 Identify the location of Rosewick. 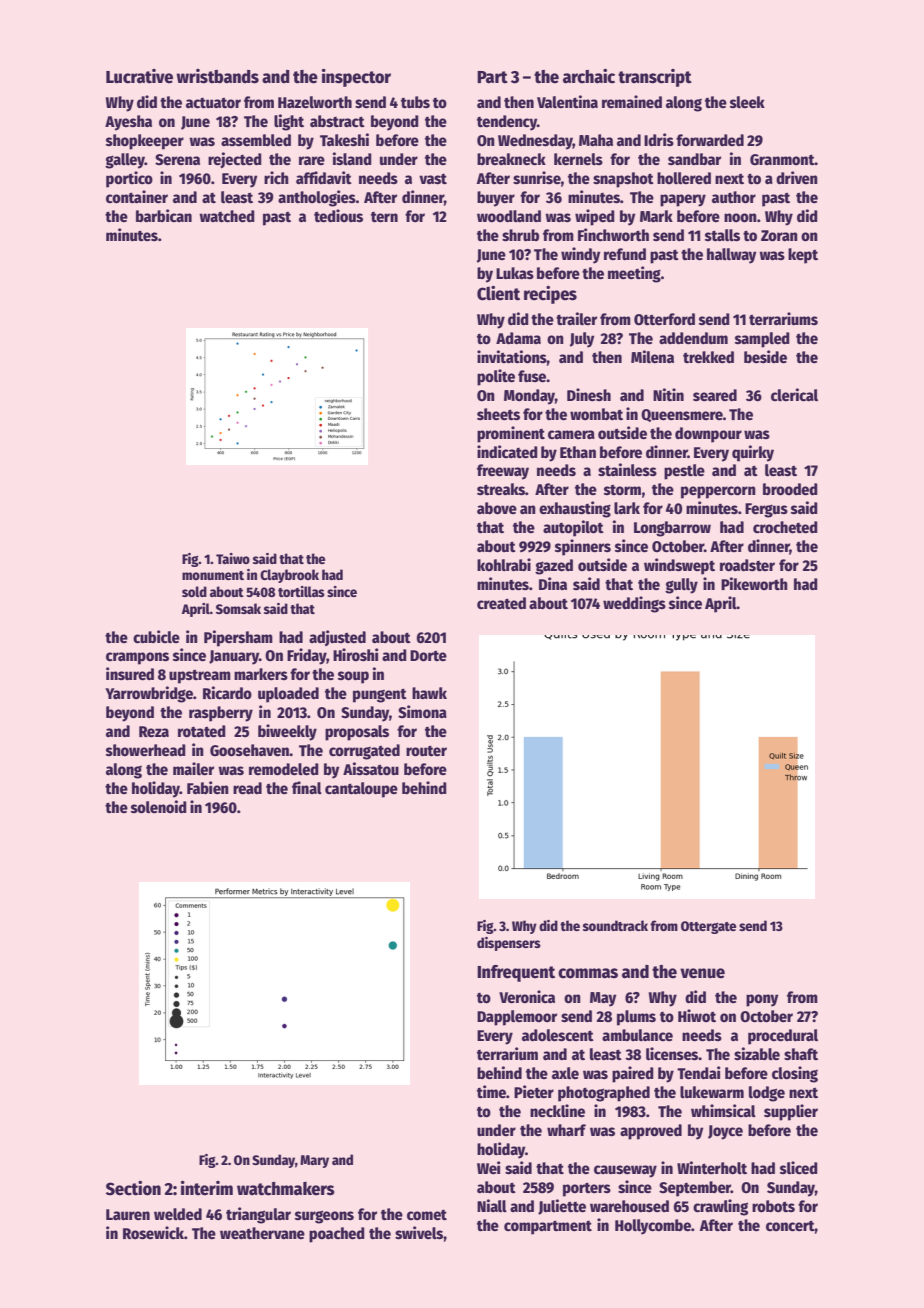
(153, 1233).
